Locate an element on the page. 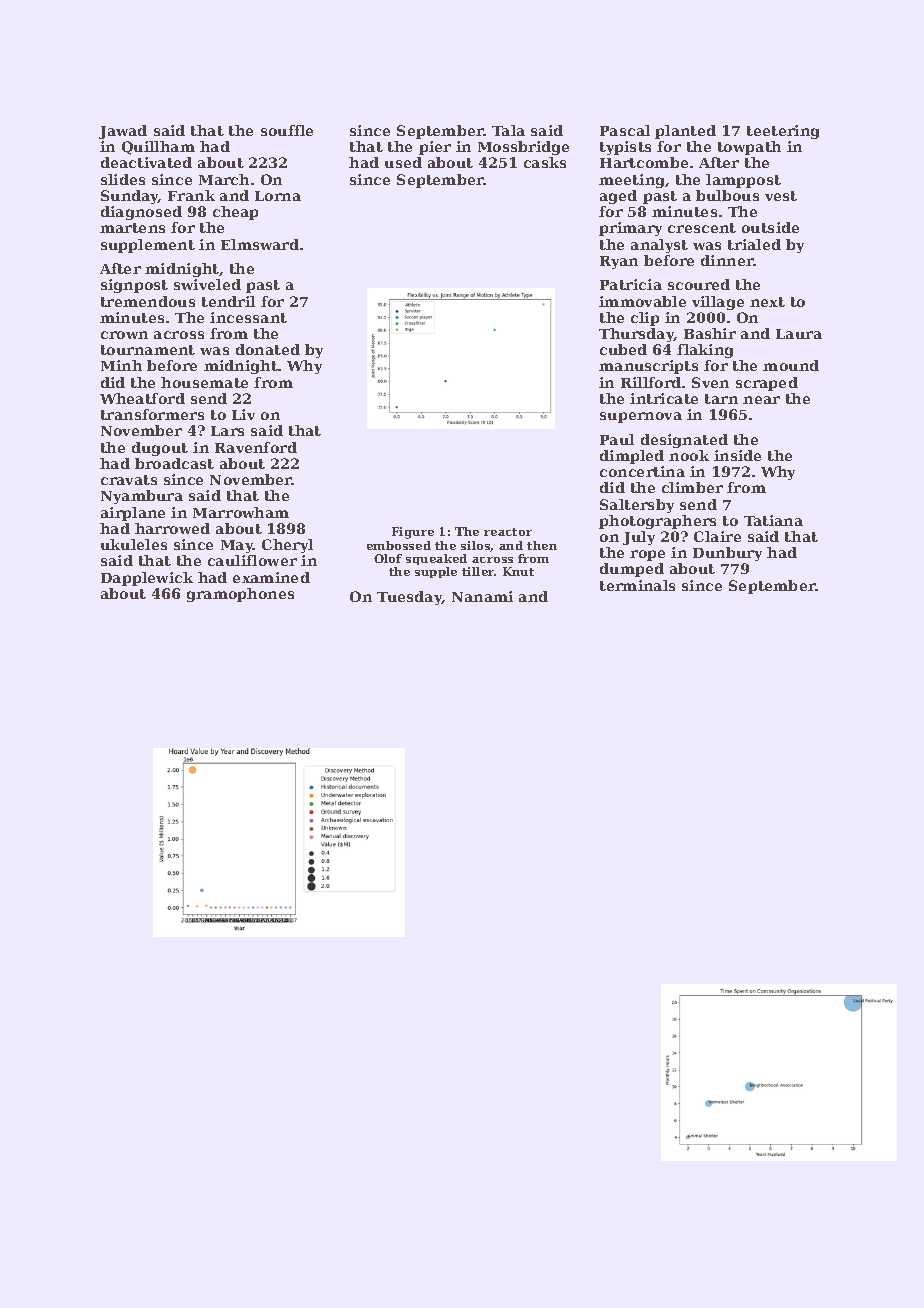 The image size is (924, 1308). dimpled is located at coordinates (632, 457).
